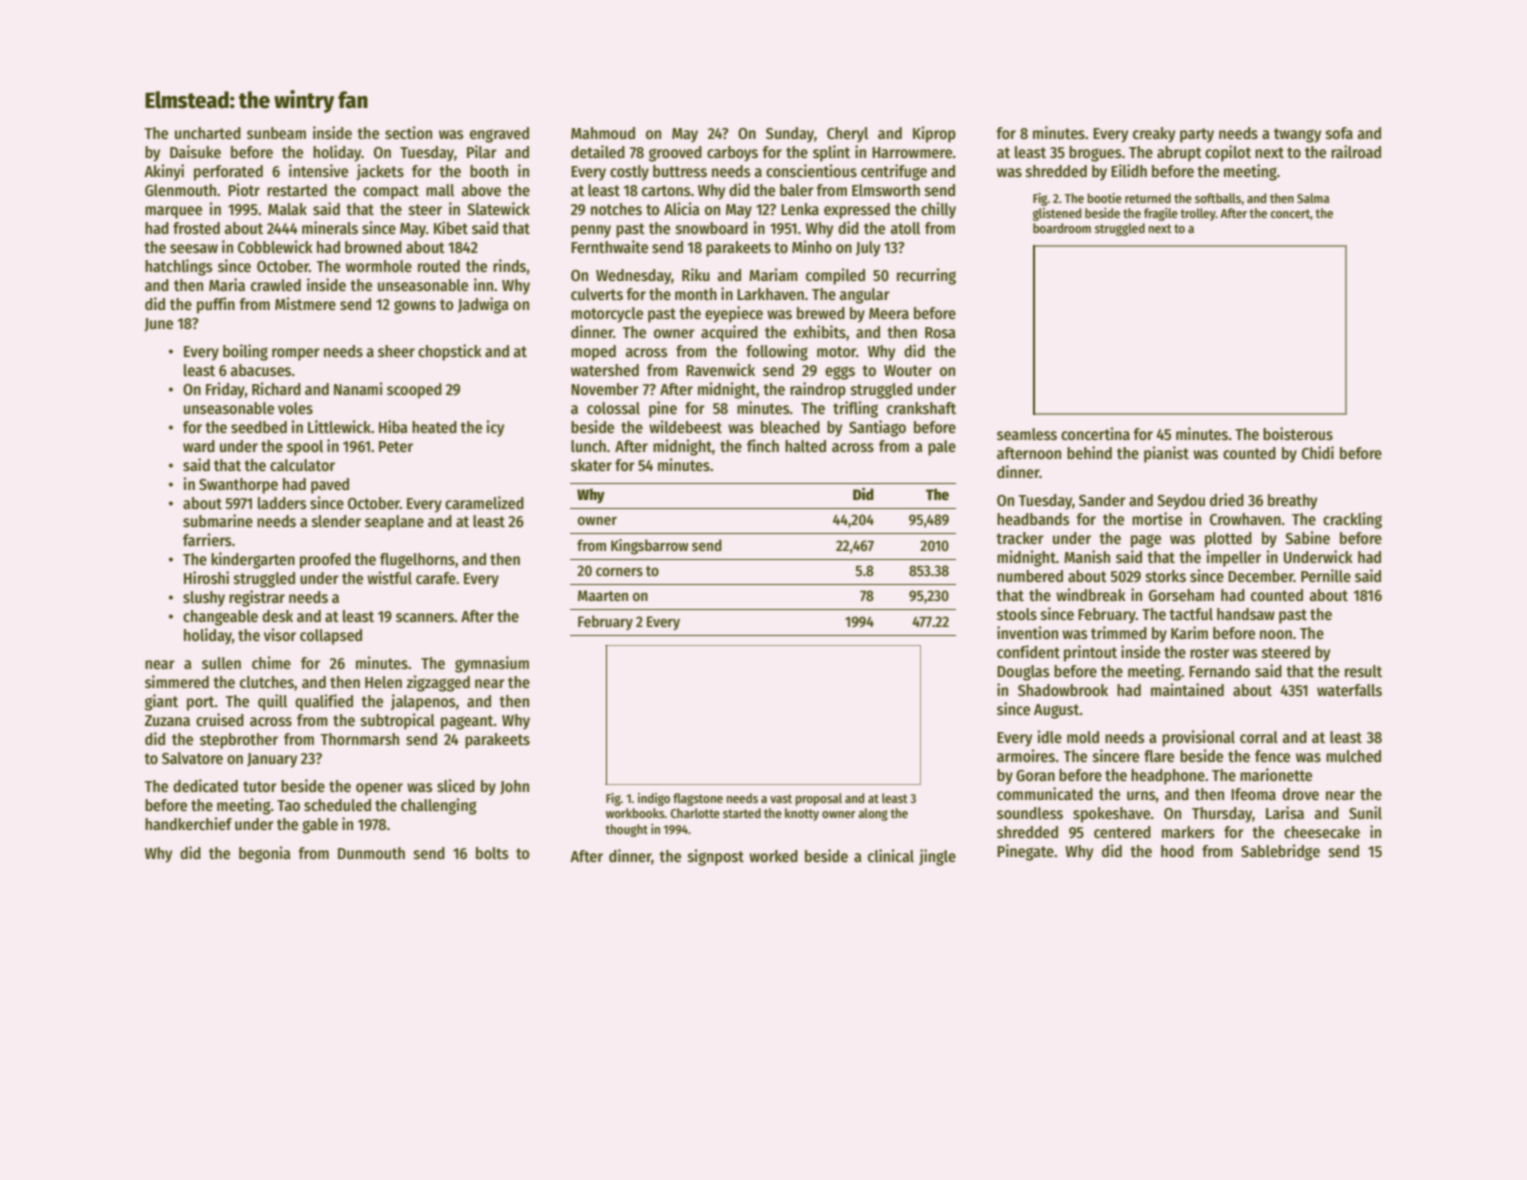  What do you see at coordinates (666, 190) in the screenshot?
I see `cartons` at bounding box center [666, 190].
